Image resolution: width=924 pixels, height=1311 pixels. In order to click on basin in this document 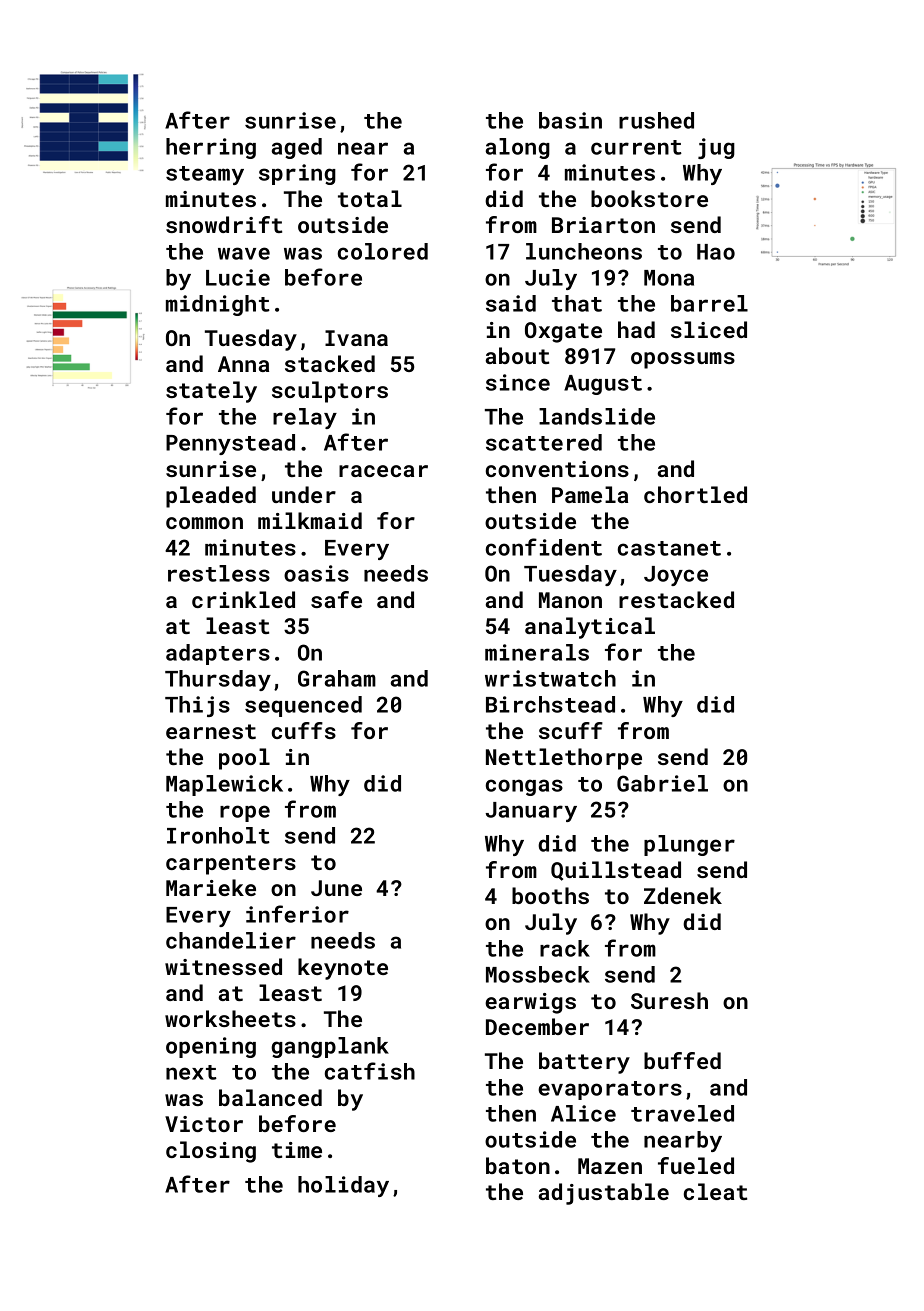, I will do `click(570, 120)`.
